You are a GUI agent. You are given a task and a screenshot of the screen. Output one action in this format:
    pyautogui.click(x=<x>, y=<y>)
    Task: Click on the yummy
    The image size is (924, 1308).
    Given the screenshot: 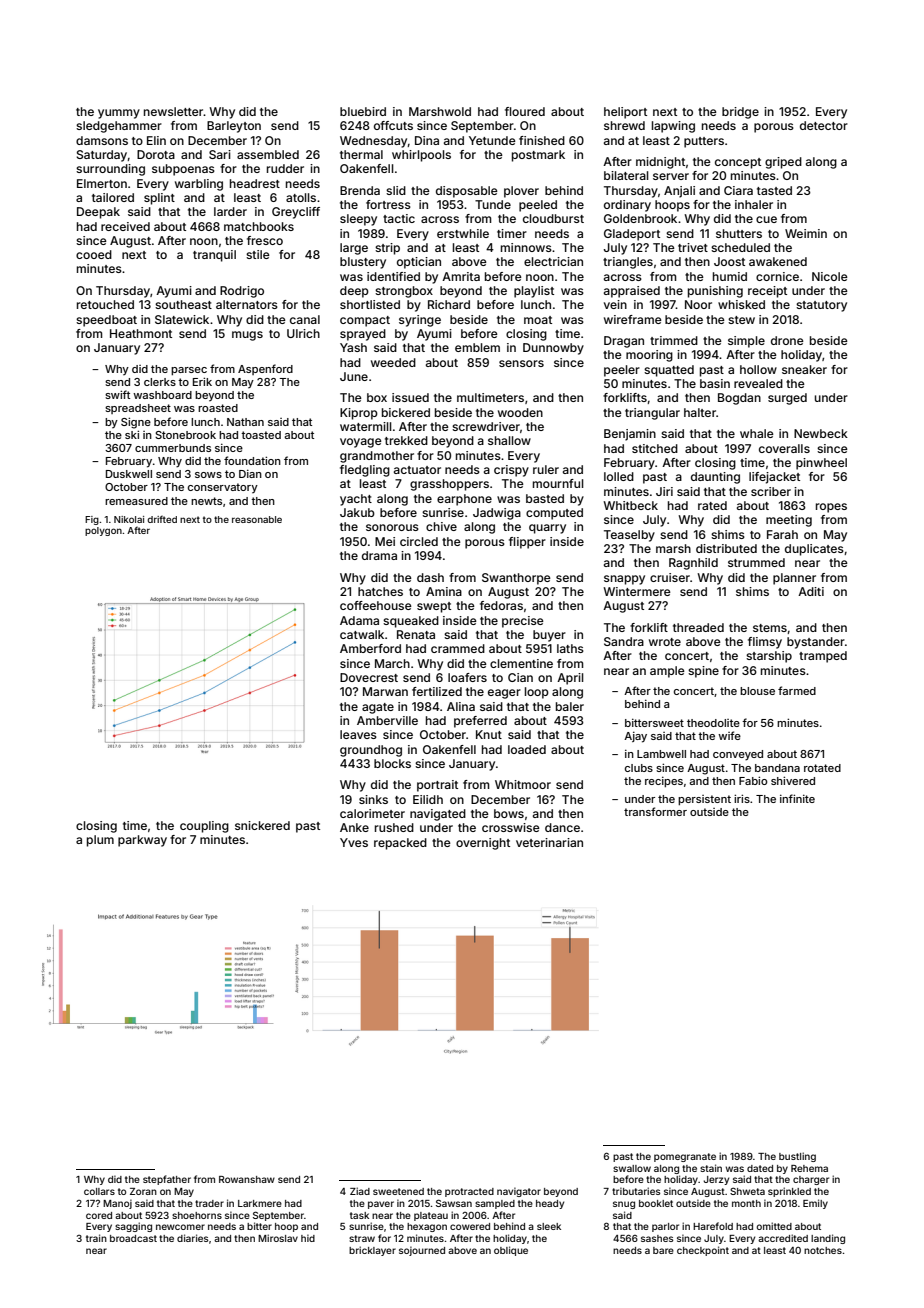 What is the action you would take?
    pyautogui.click(x=119, y=114)
